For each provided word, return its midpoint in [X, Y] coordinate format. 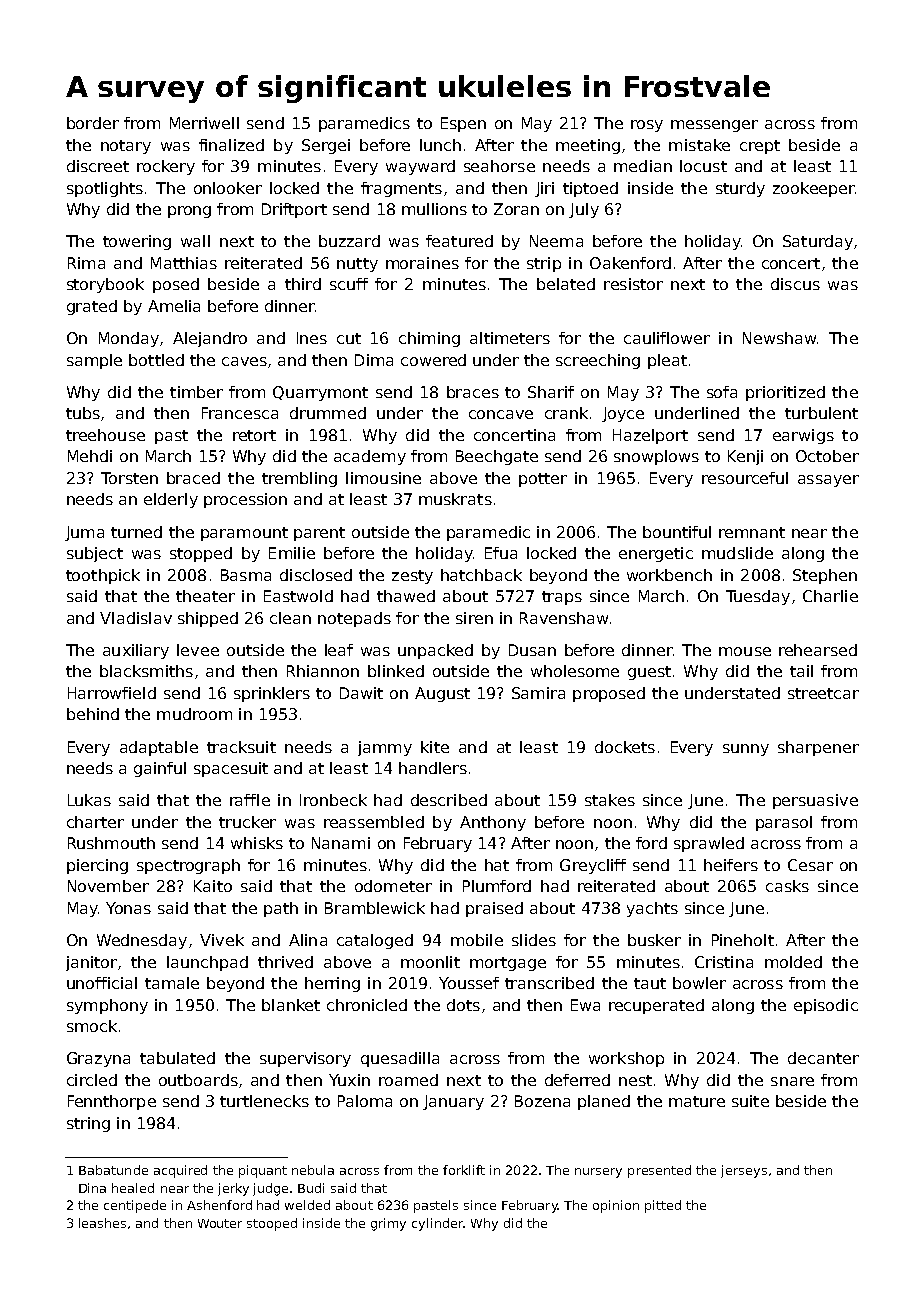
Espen [463, 124]
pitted [663, 1206]
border [93, 123]
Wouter [220, 1223]
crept [760, 147]
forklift [464, 1170]
